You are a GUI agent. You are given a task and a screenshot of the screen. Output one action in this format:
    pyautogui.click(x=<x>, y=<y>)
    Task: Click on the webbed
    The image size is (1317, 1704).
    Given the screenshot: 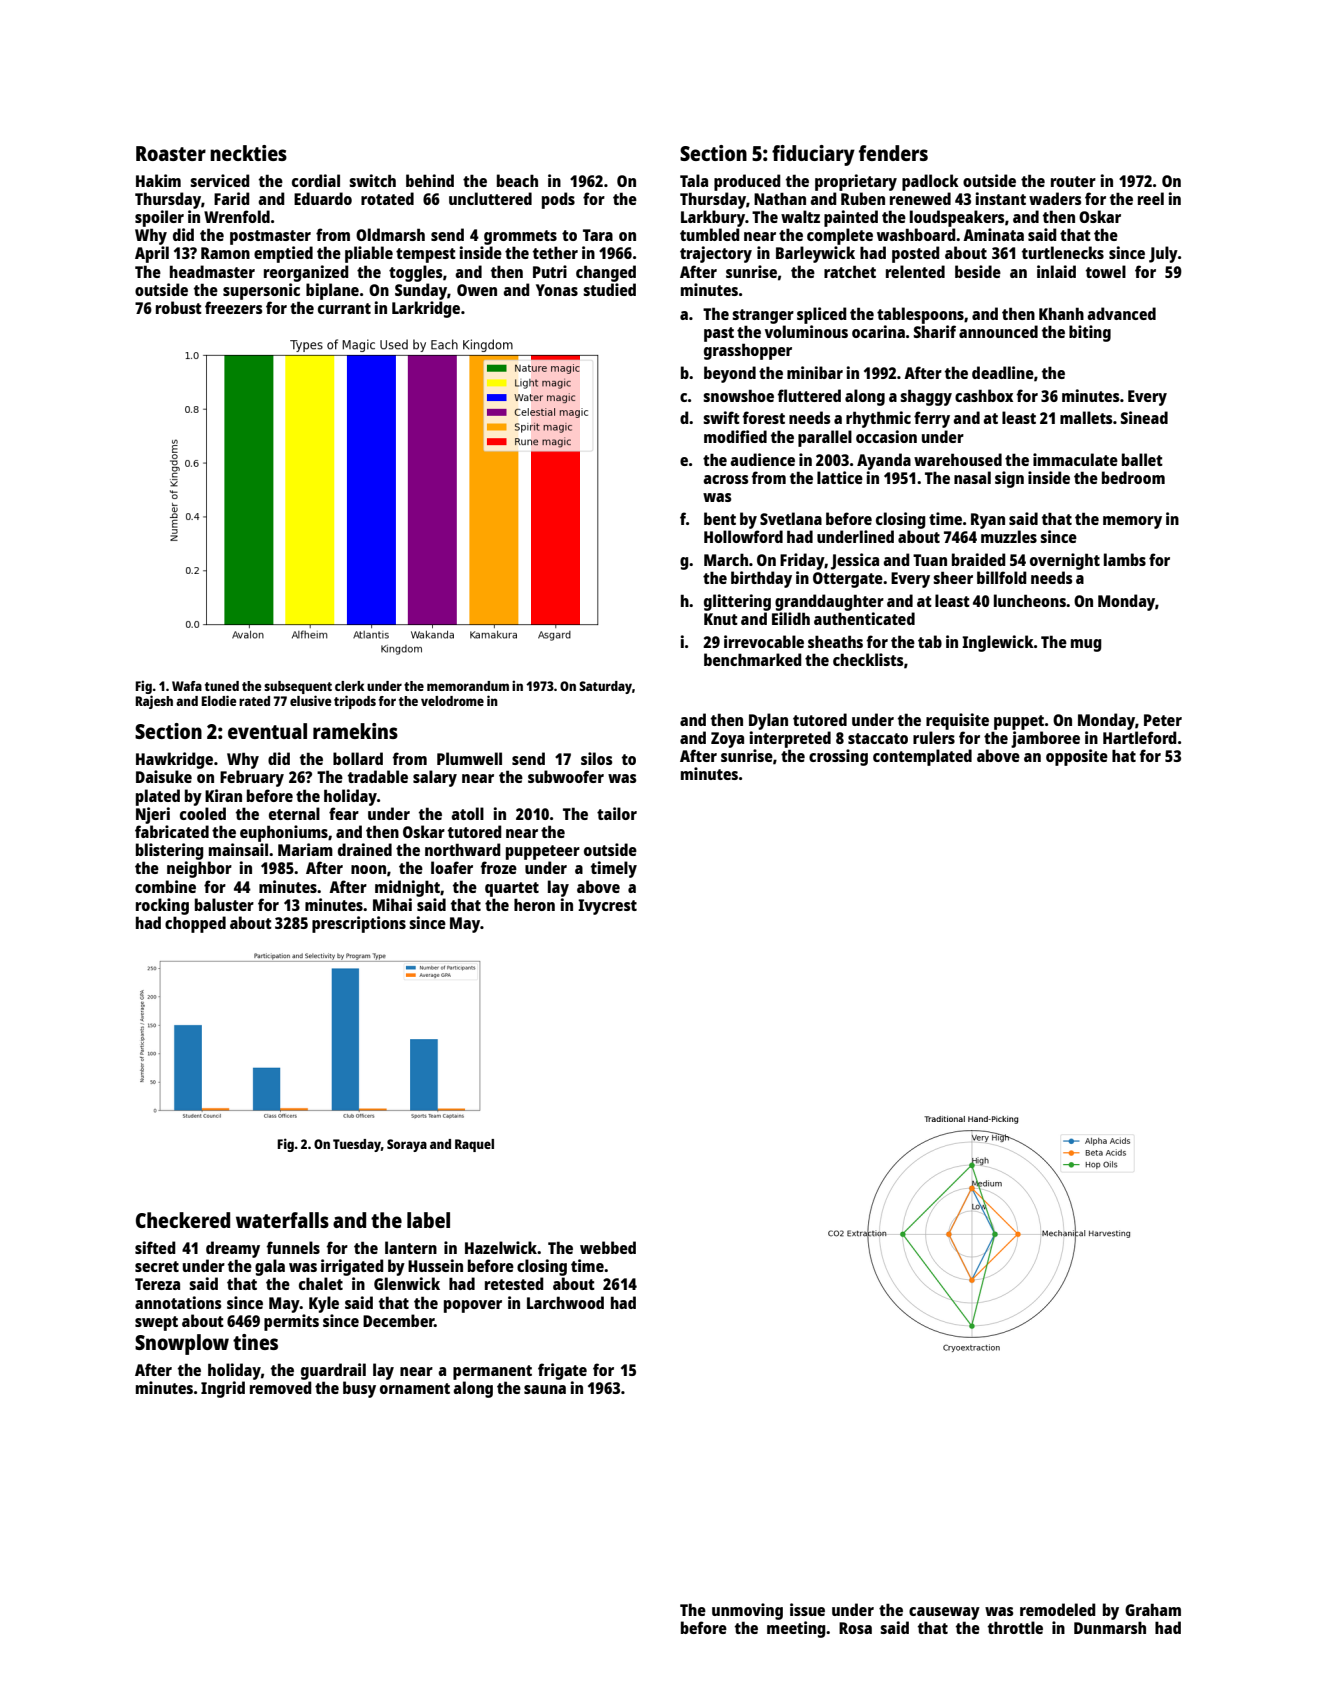 What is the action you would take?
    pyautogui.click(x=608, y=1247)
